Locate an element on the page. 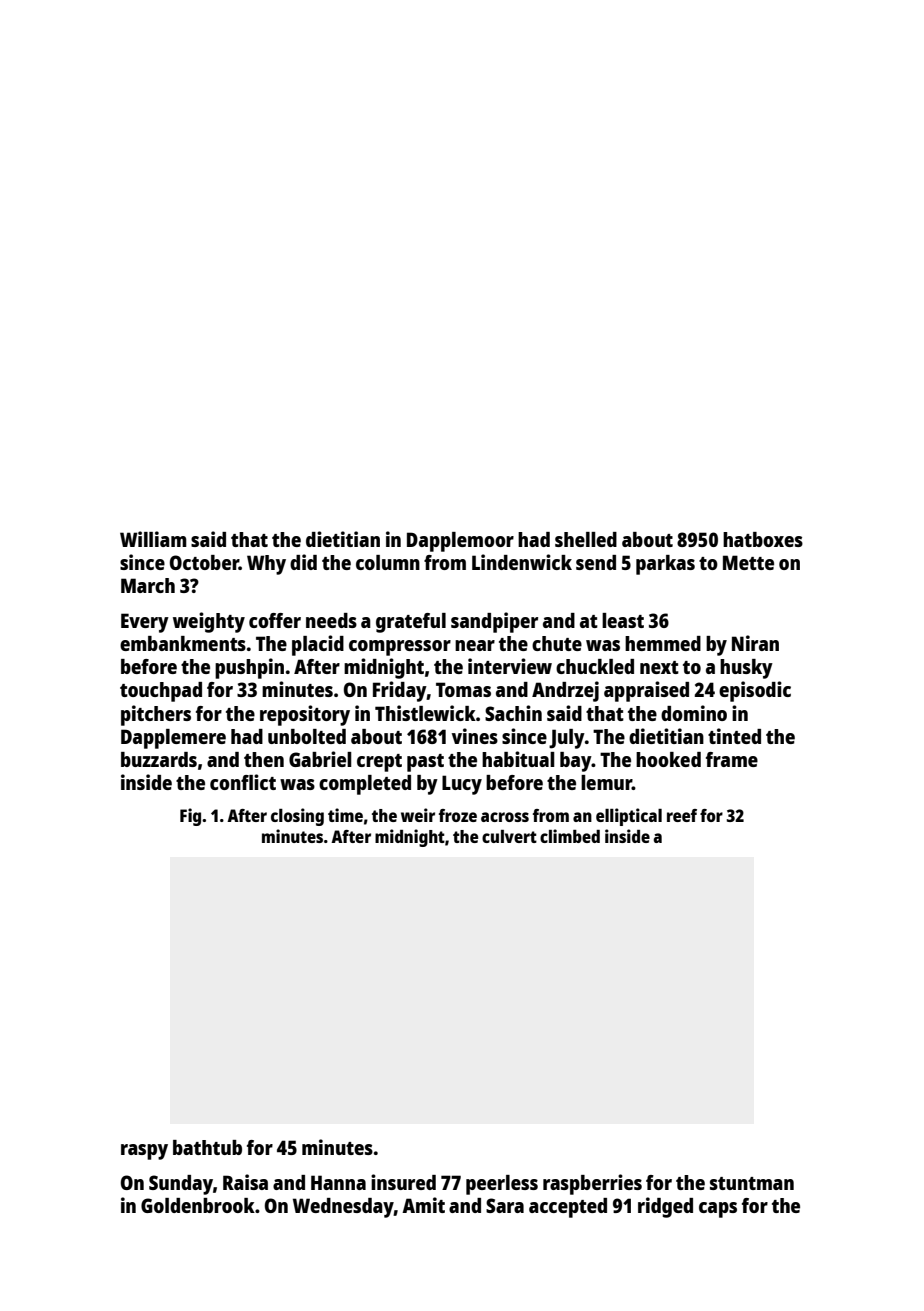 This image has height=1311, width=924. embankments is located at coordinates (183, 643).
